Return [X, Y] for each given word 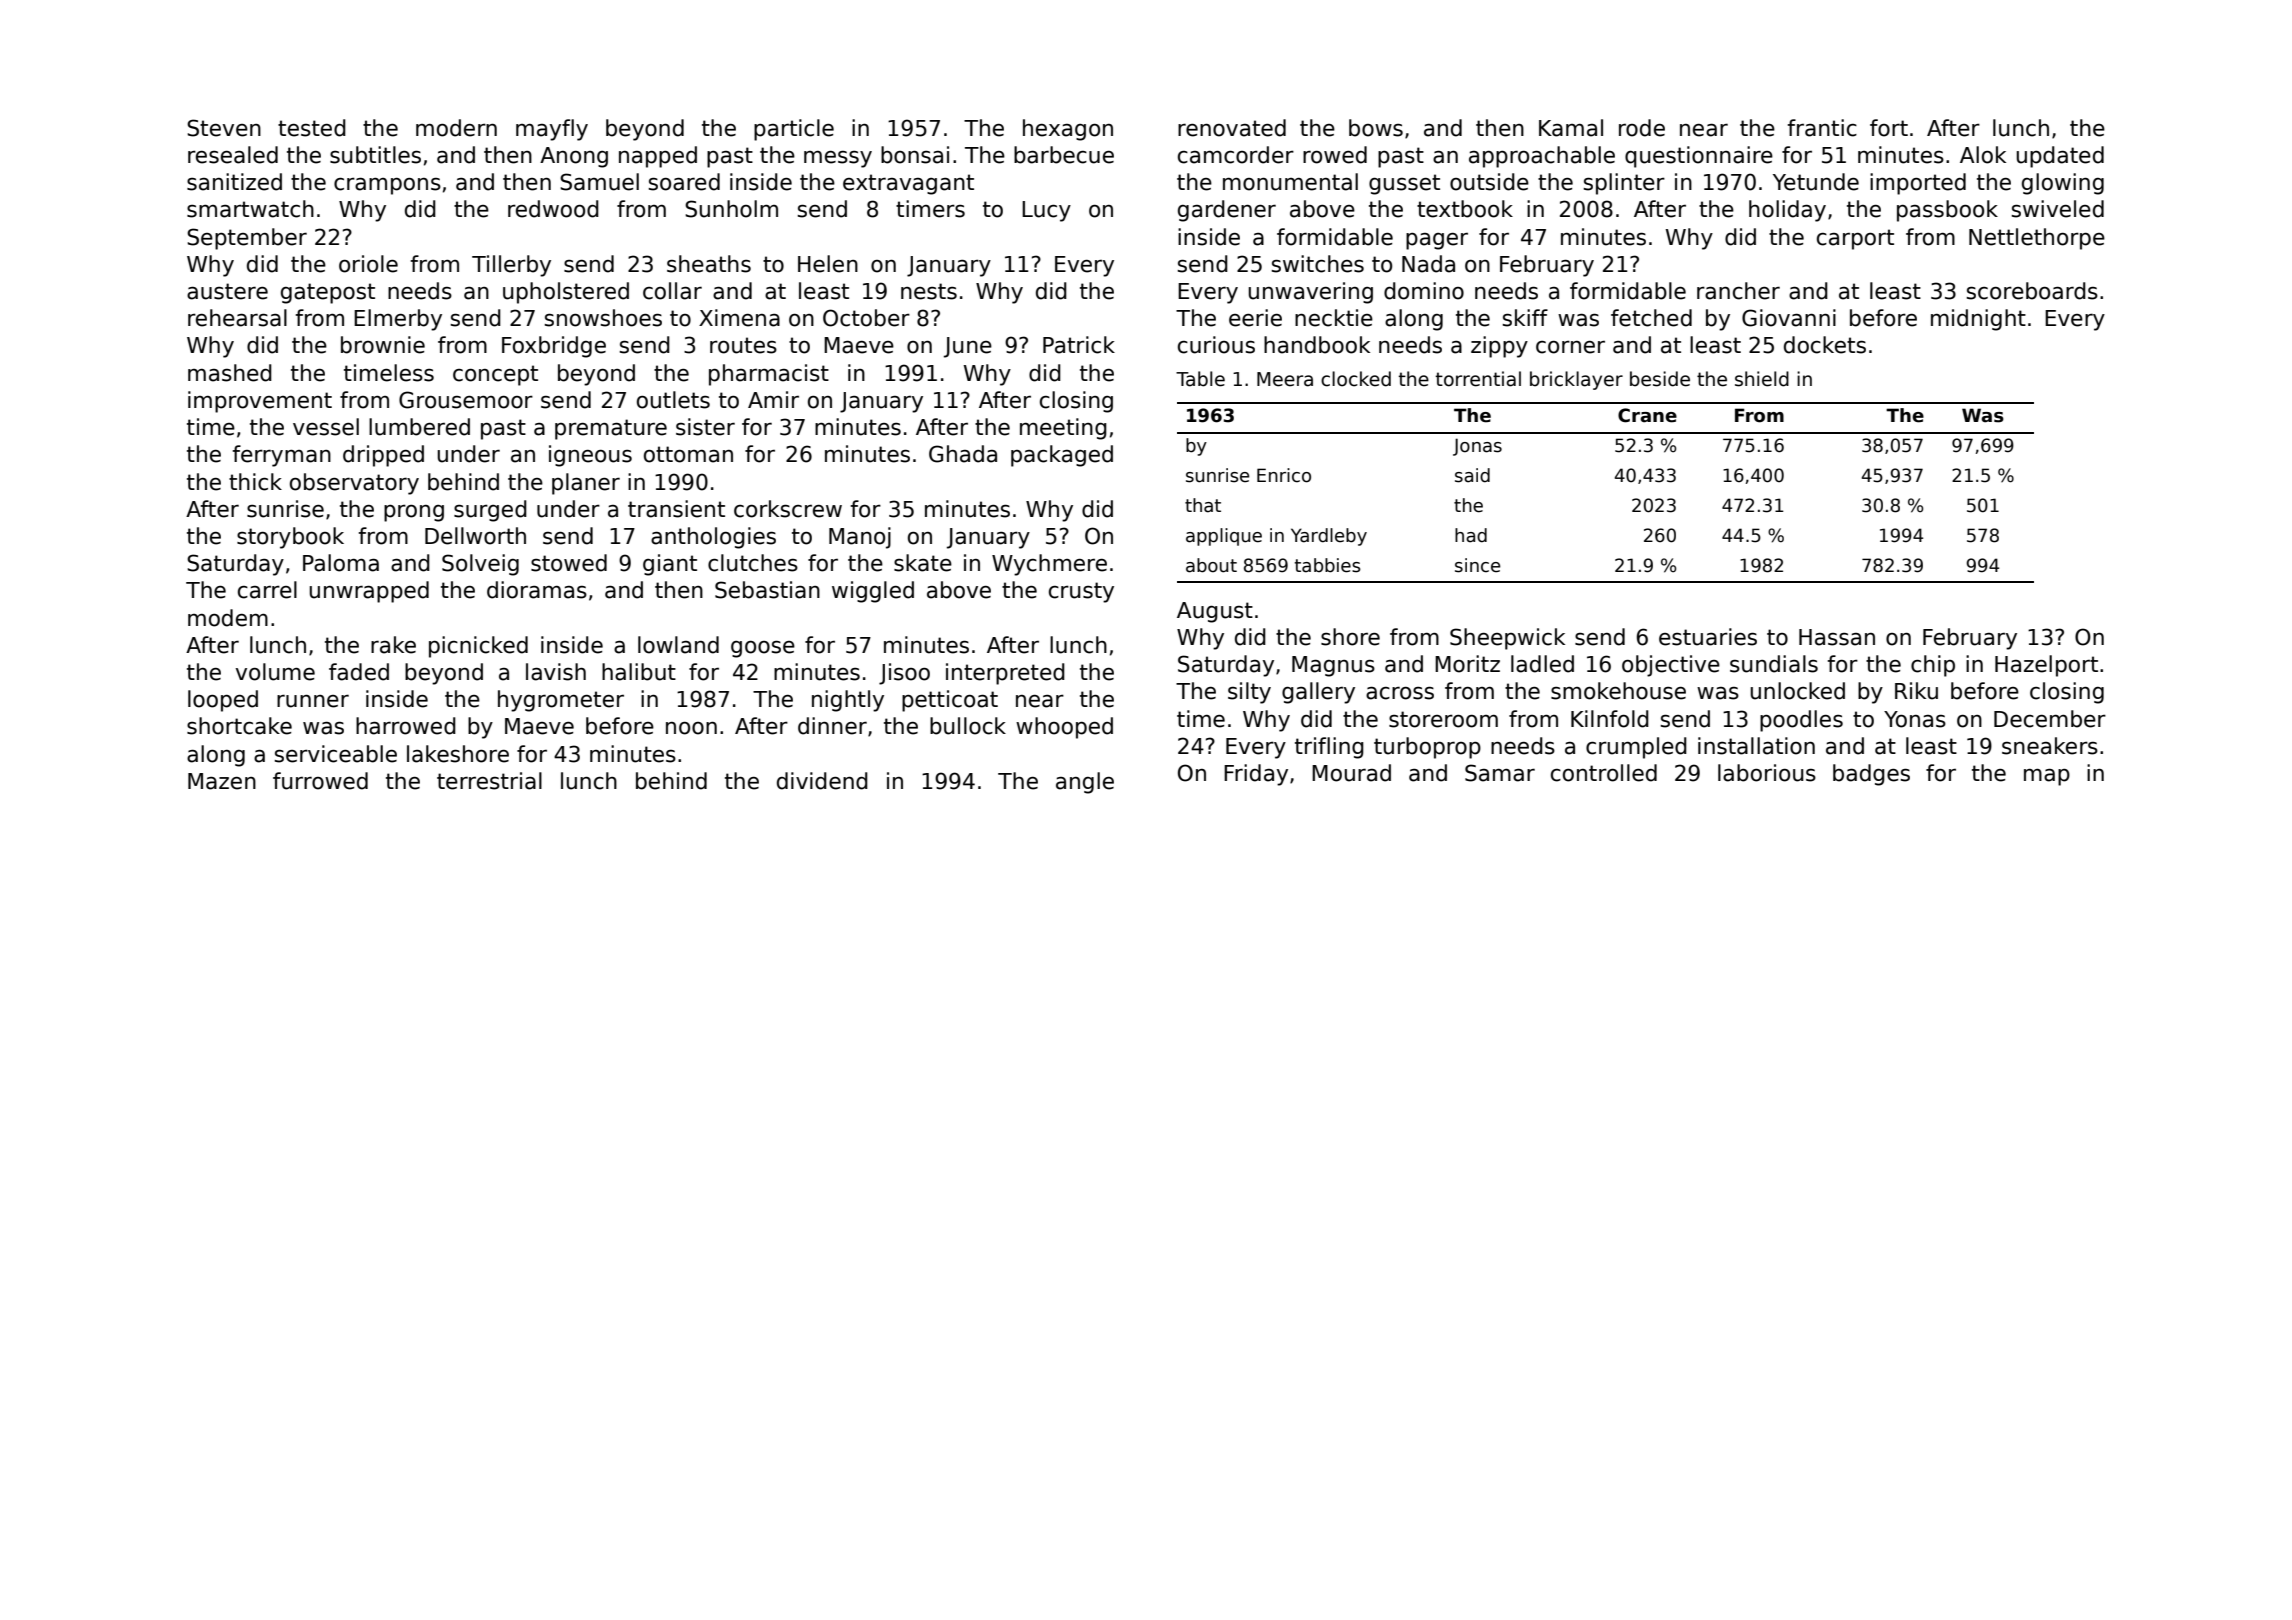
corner [1570, 347]
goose [763, 649]
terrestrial [489, 781]
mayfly [552, 130]
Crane [1647, 415]
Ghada [963, 454]
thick [255, 482]
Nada [1428, 264]
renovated [1232, 128]
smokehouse [1618, 691]
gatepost [328, 293]
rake [393, 645]
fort [1889, 128]
